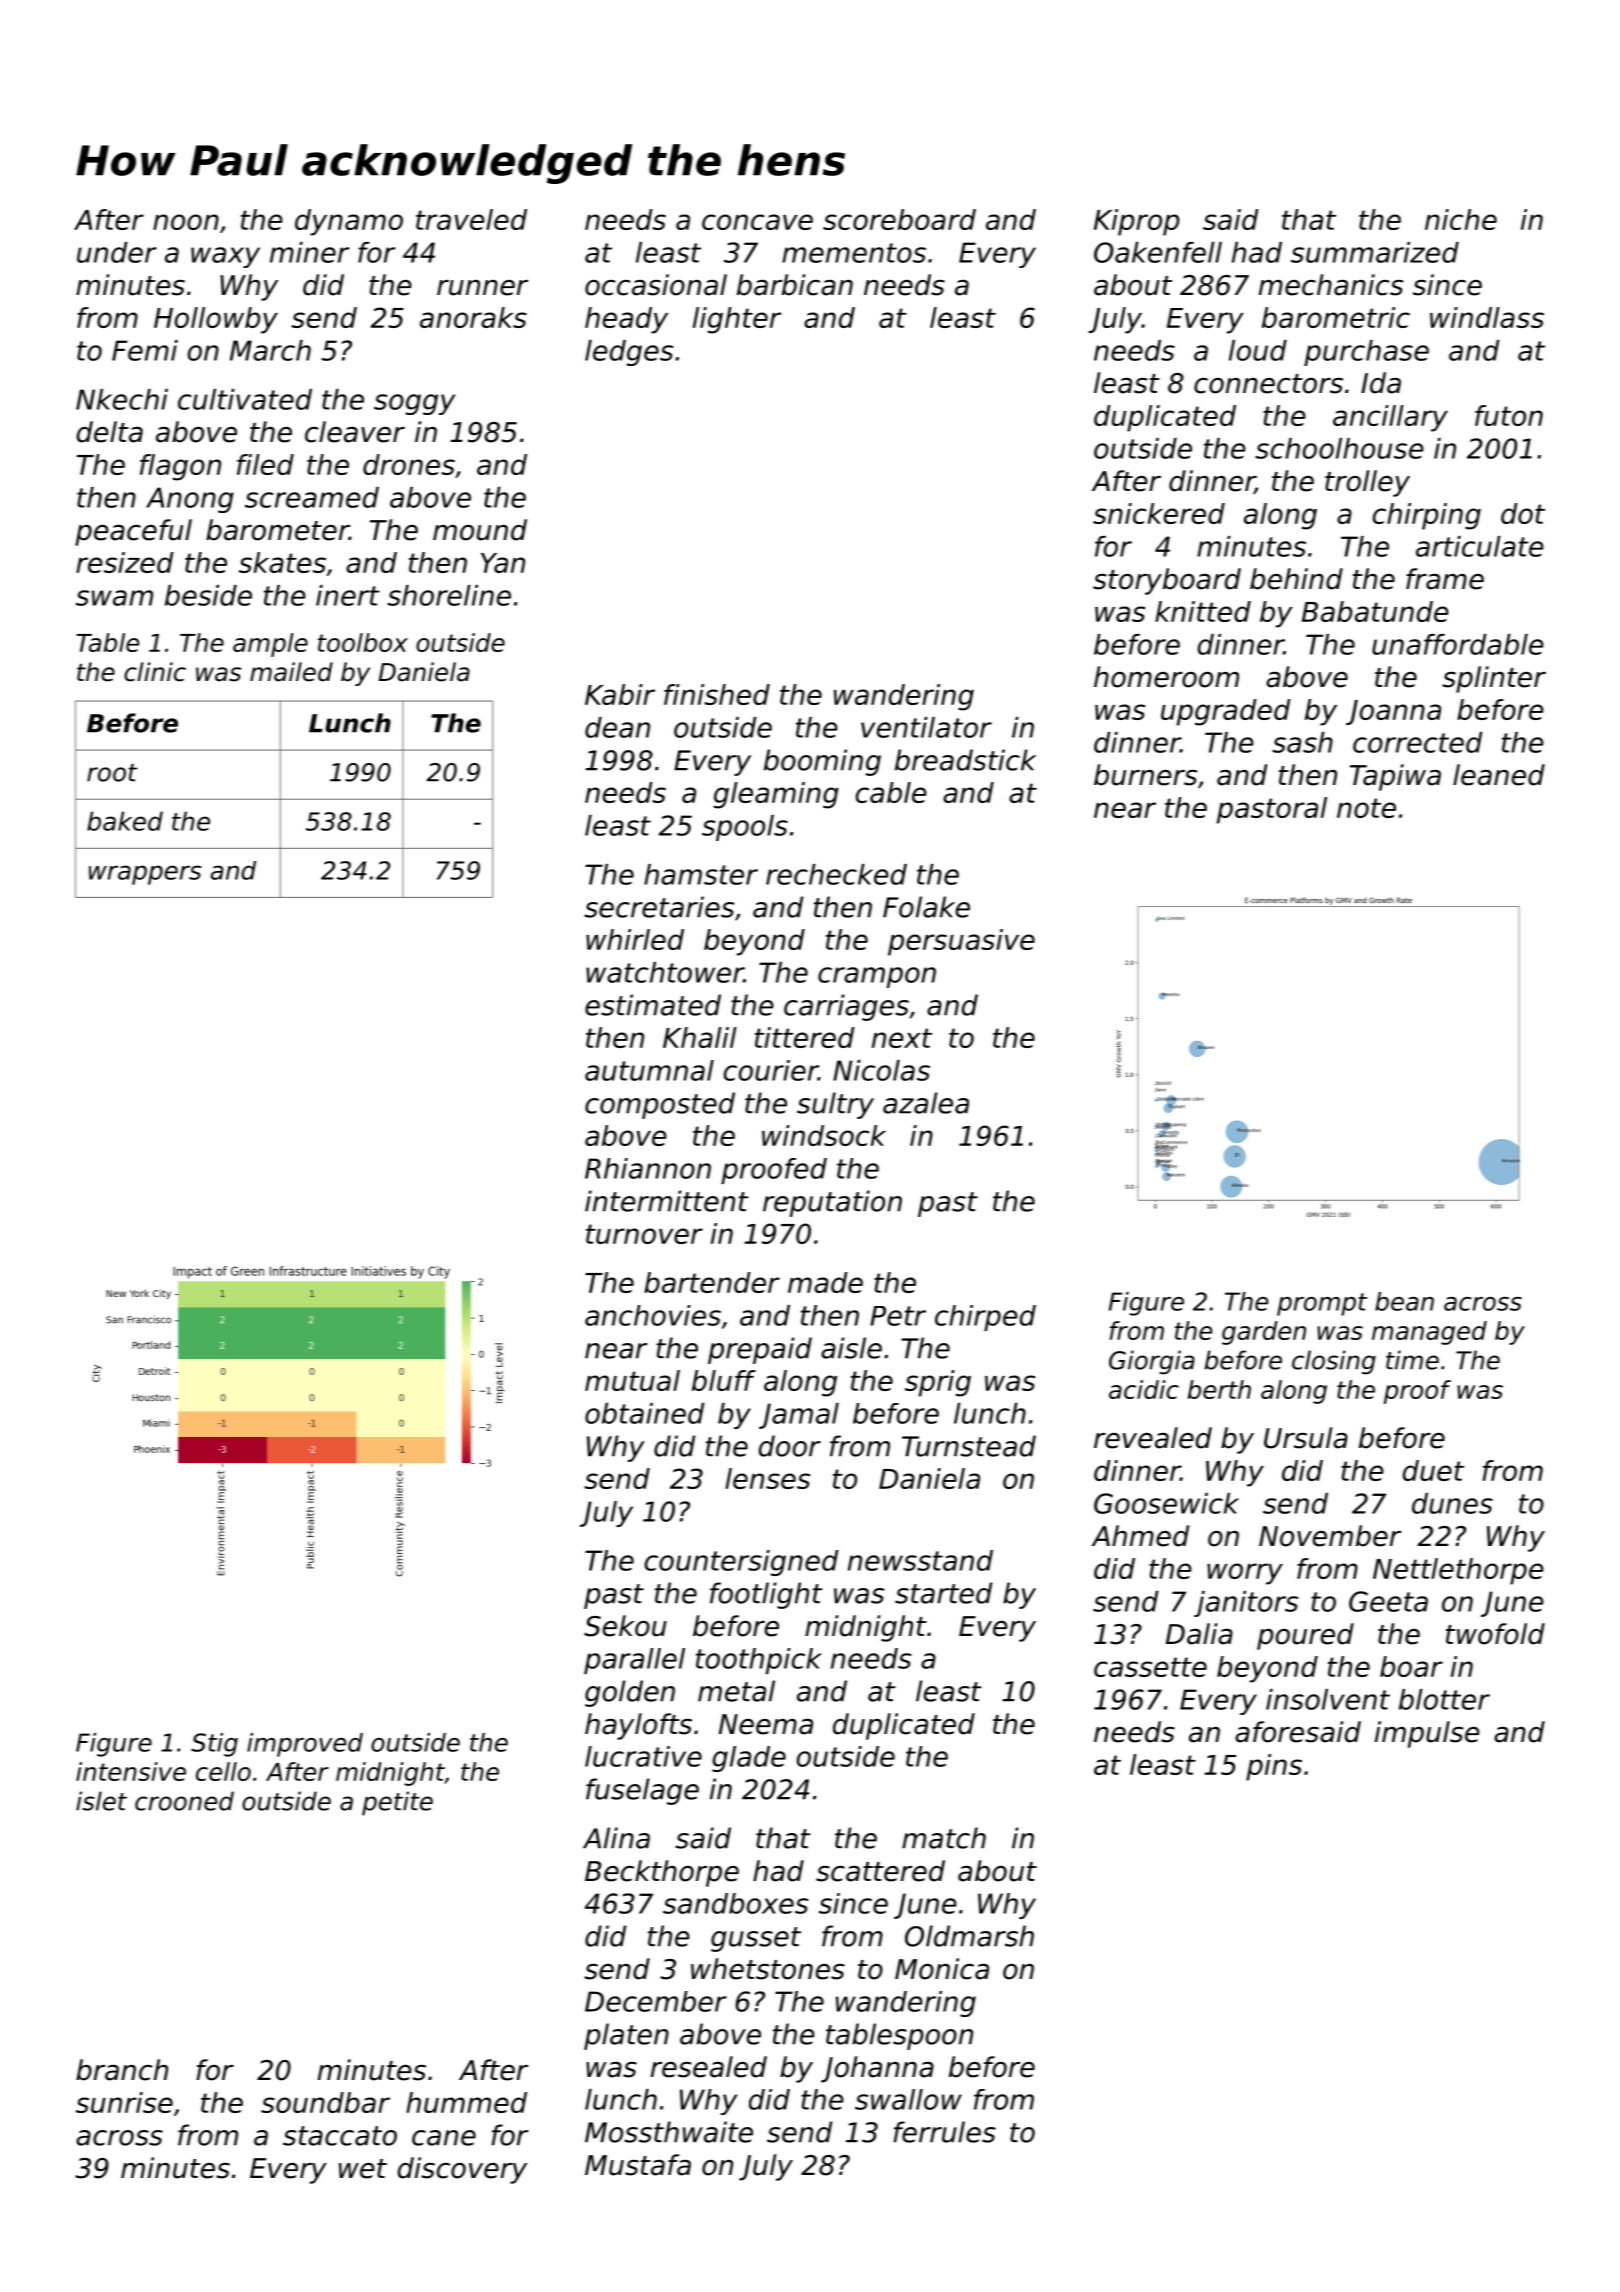 The height and width of the image is (2292, 1620). I want to click on Kiprop, so click(1136, 222).
